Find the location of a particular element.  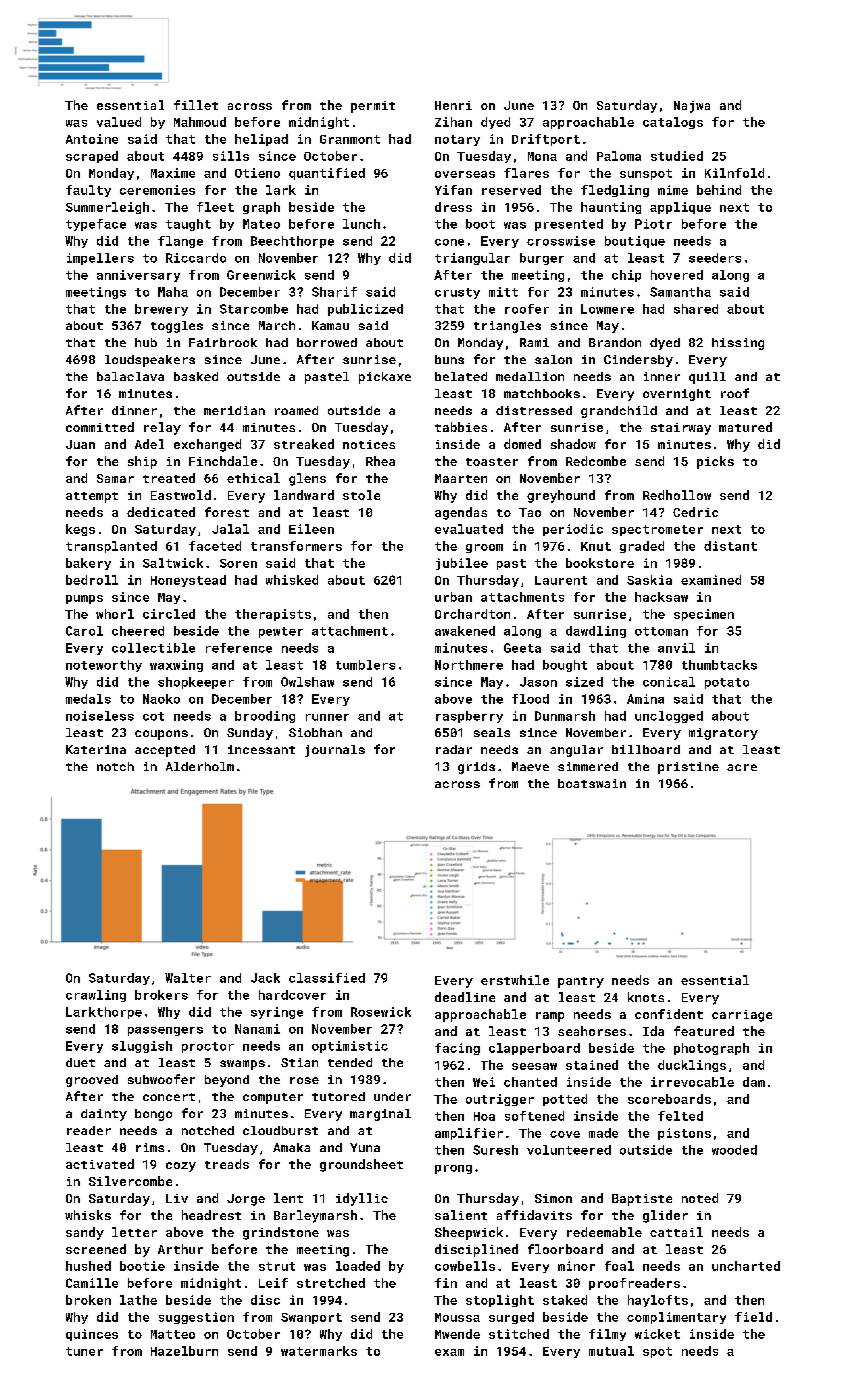

Granmont is located at coordinates (350, 139).
